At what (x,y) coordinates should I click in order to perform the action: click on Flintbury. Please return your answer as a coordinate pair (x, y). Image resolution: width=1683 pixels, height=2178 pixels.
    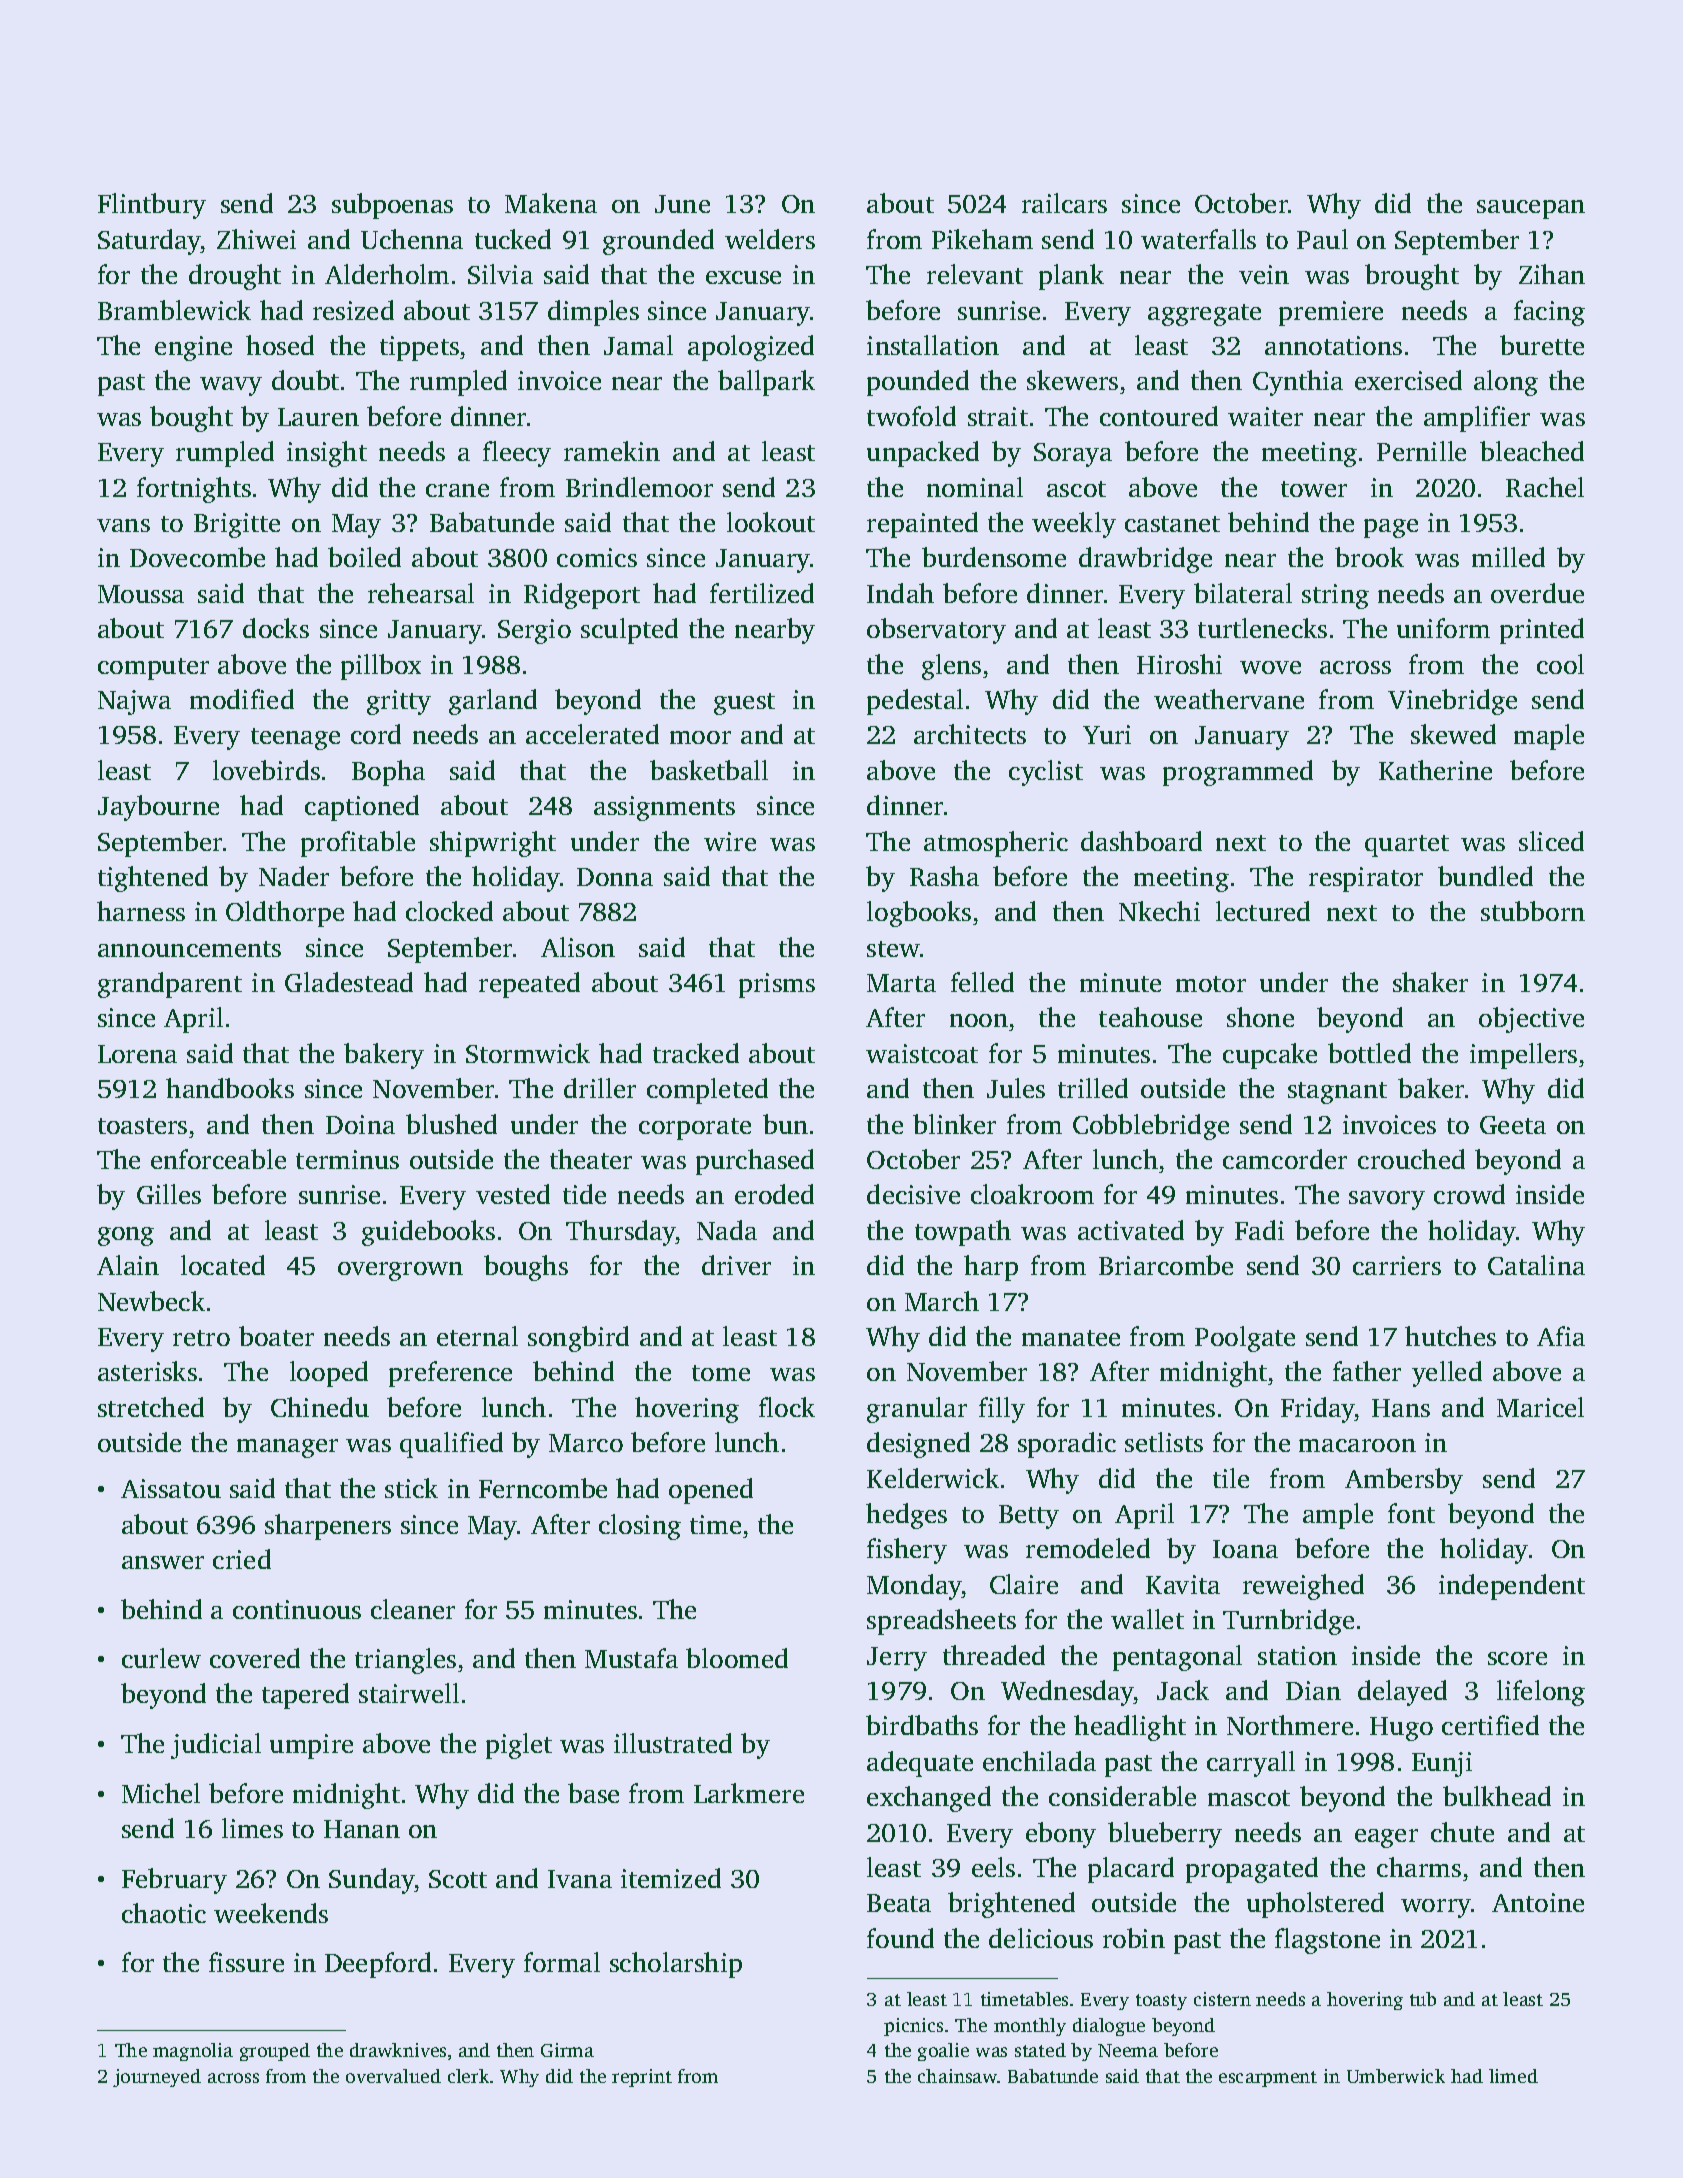
    Looking at the image, I should click on (152, 206).
